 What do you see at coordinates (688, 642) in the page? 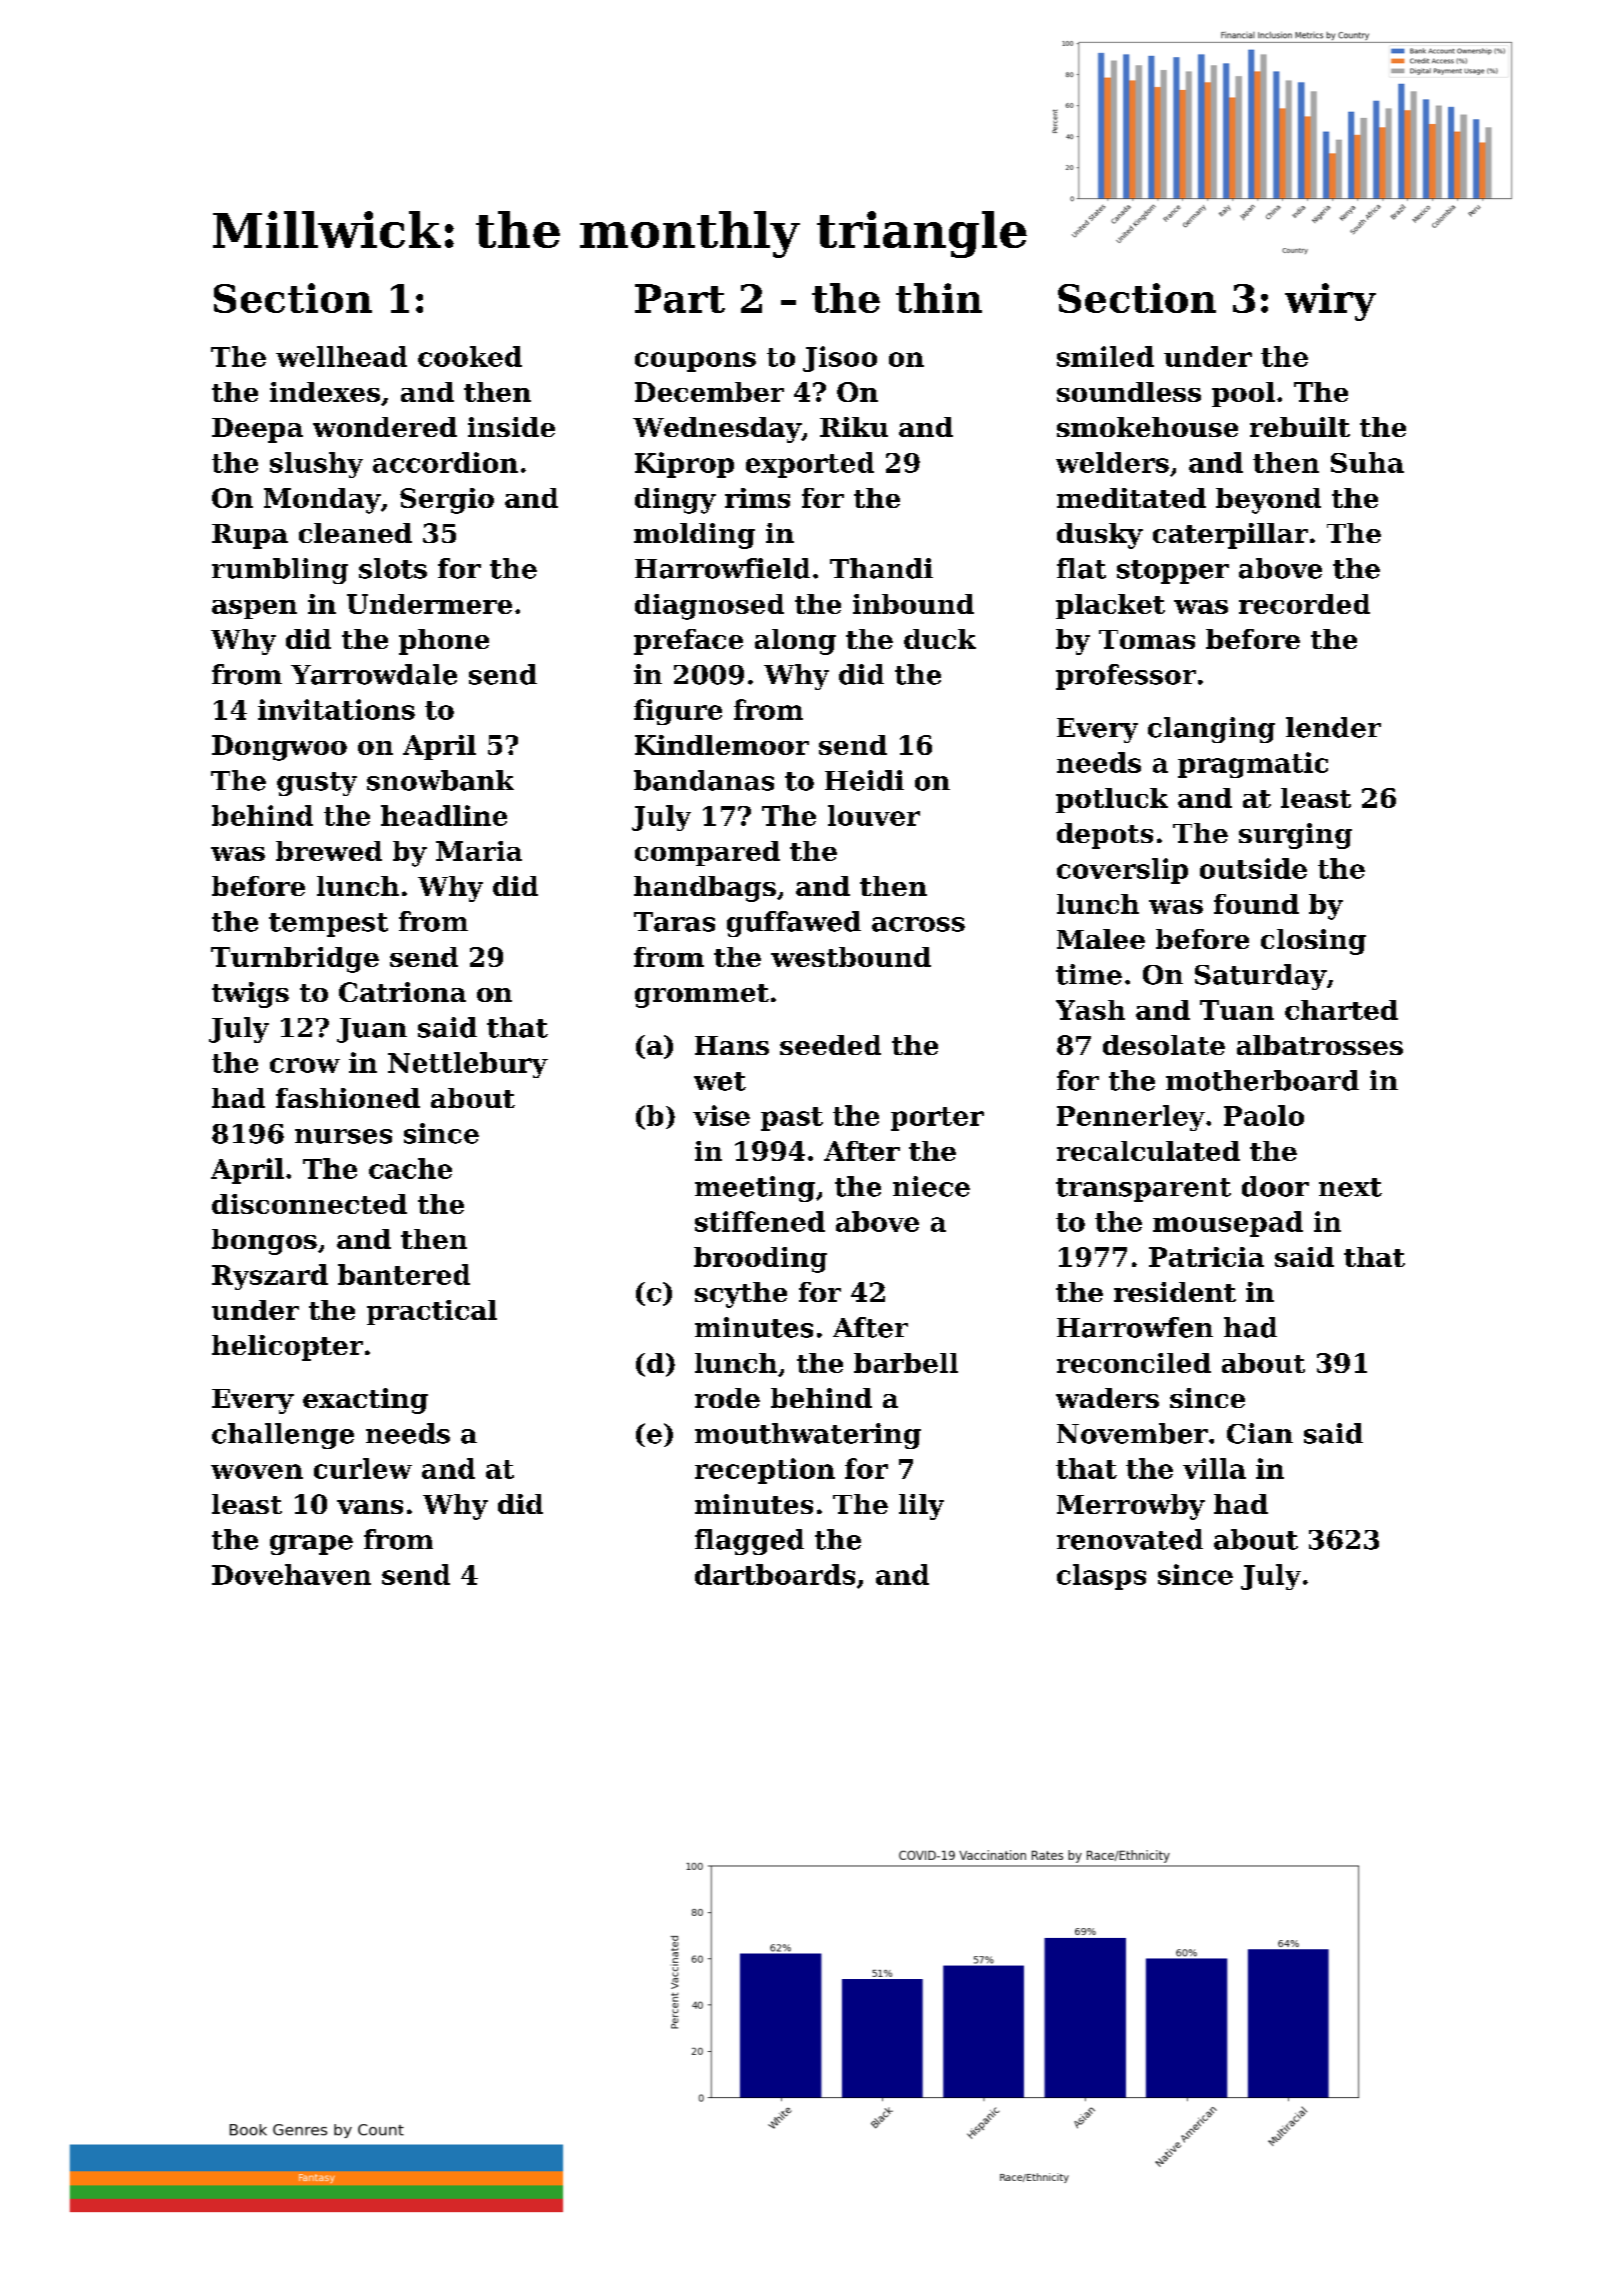
I see `preface` at bounding box center [688, 642].
